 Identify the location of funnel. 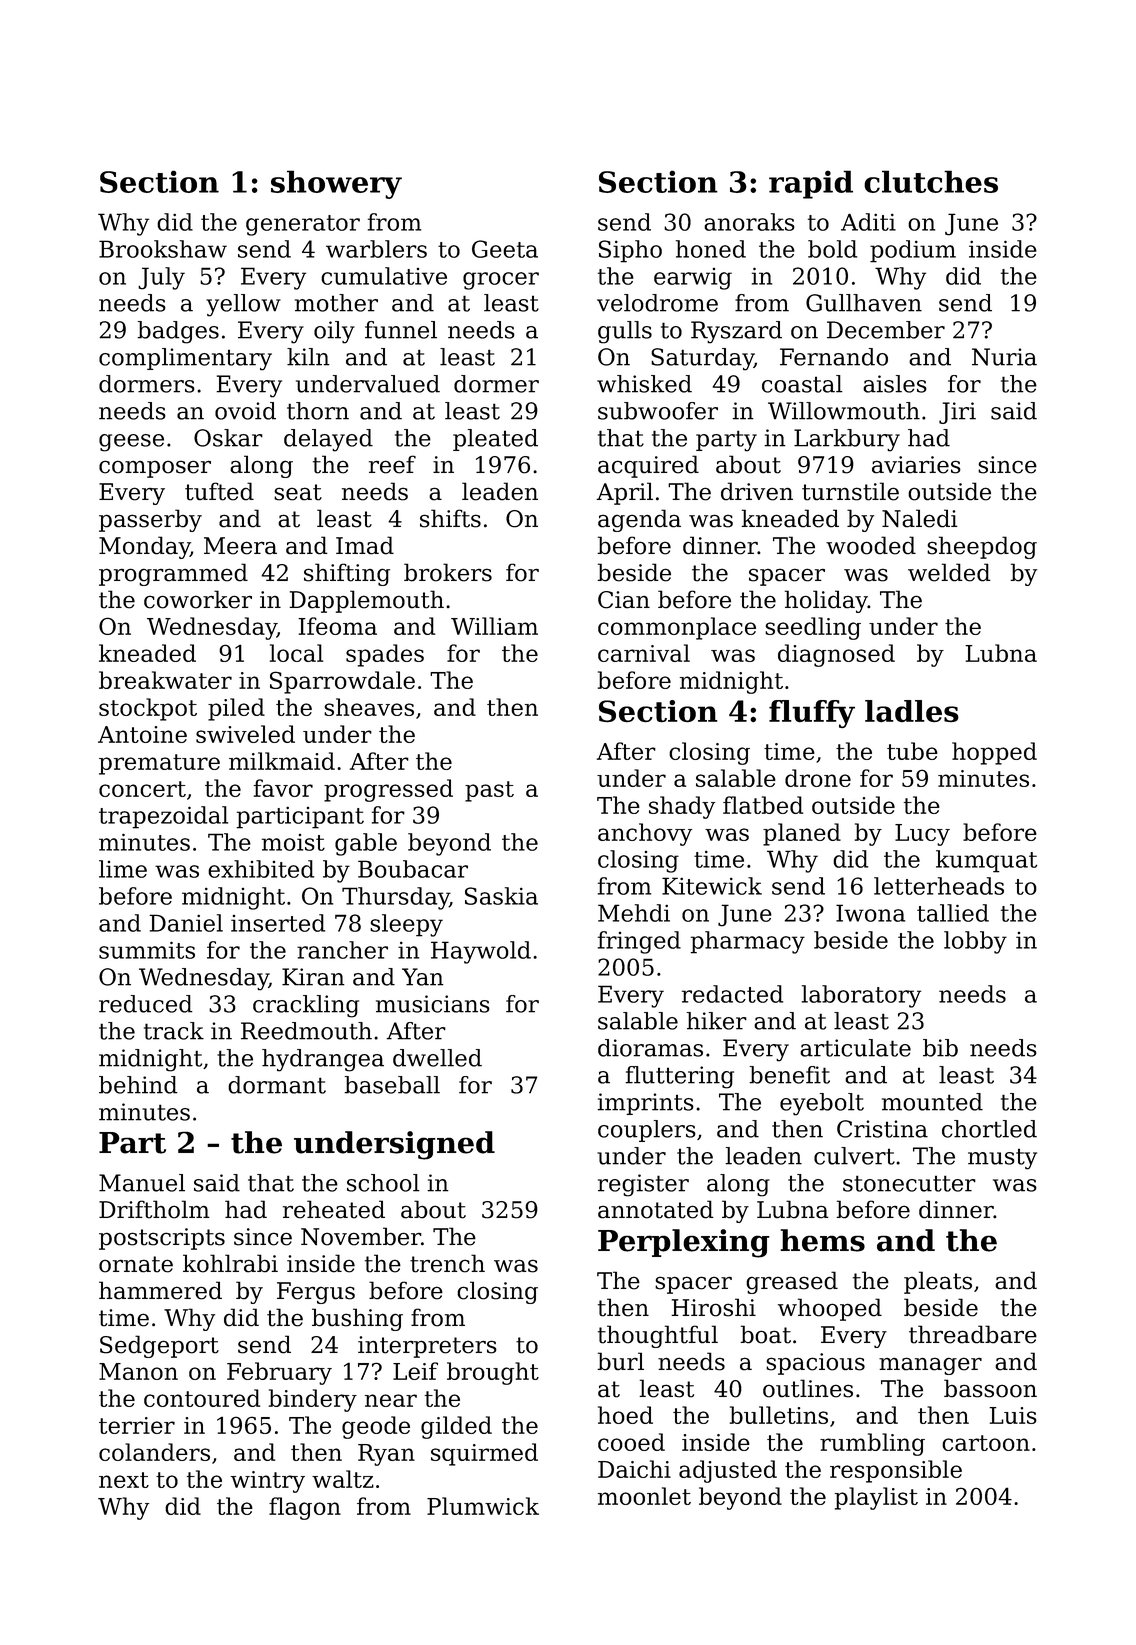
(401, 330).
